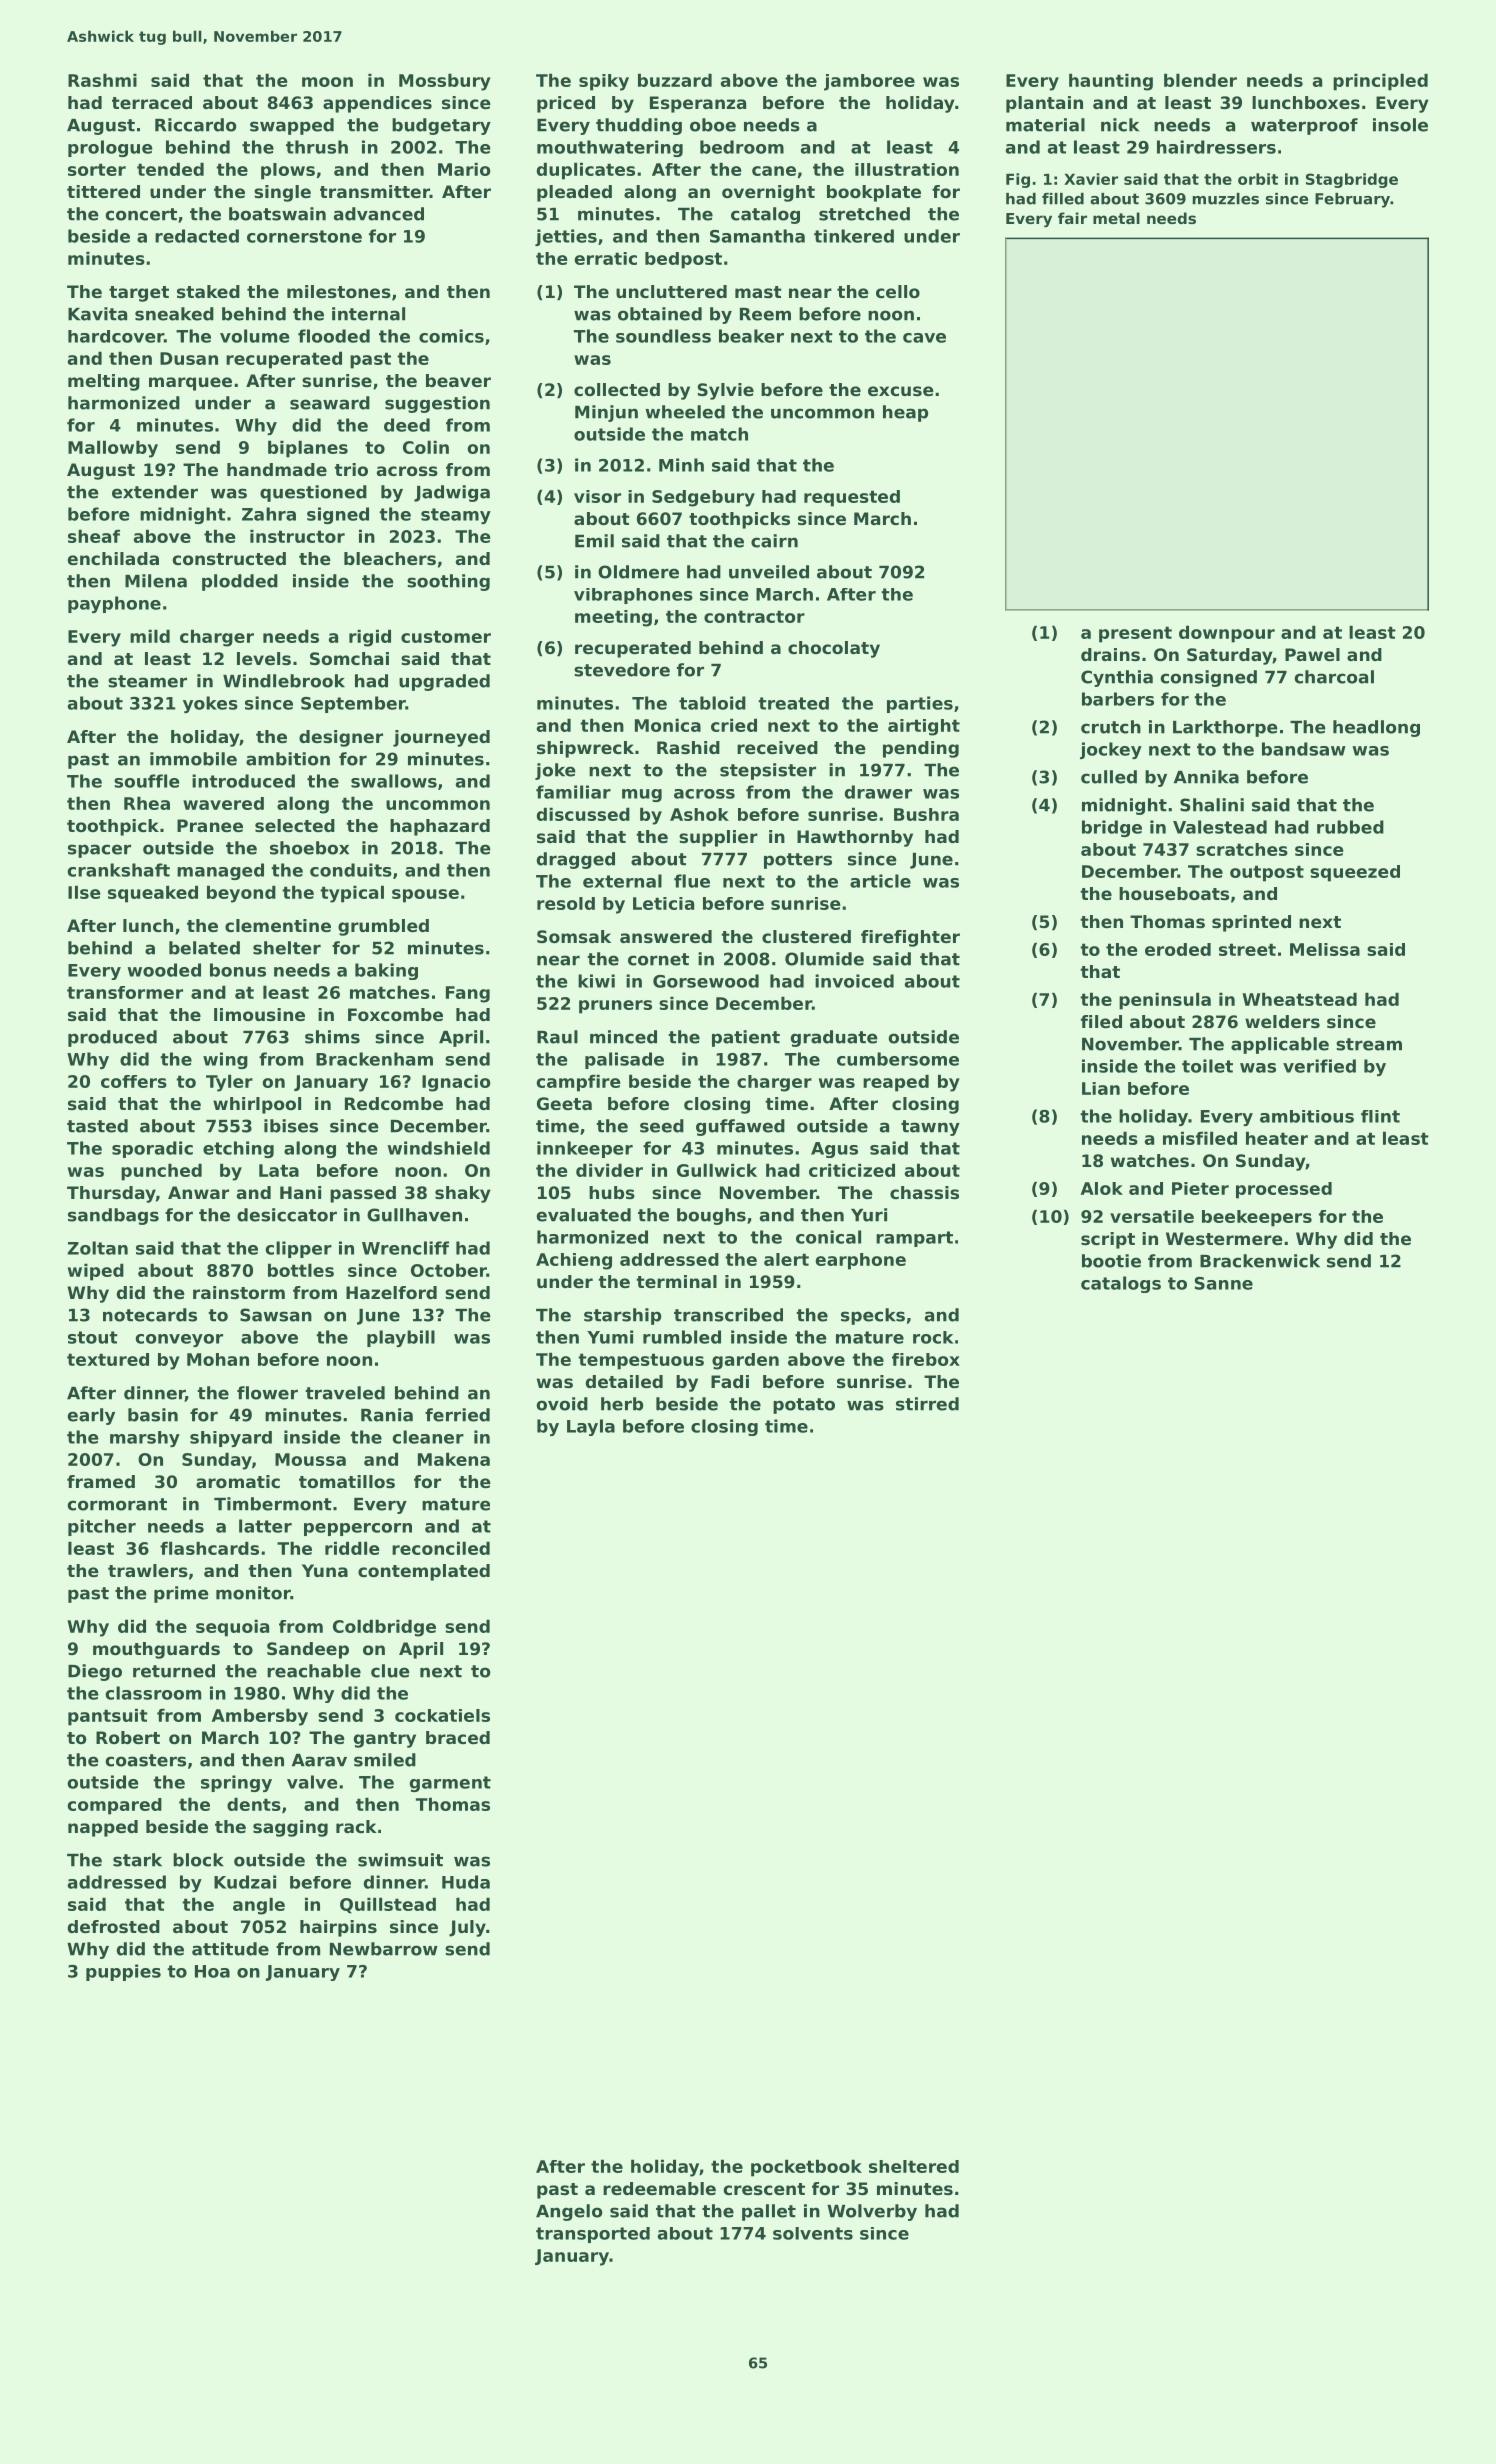 The width and height of the page is (1496, 2464). Describe the element at coordinates (255, 336) in the page. I see `volume` at that location.
